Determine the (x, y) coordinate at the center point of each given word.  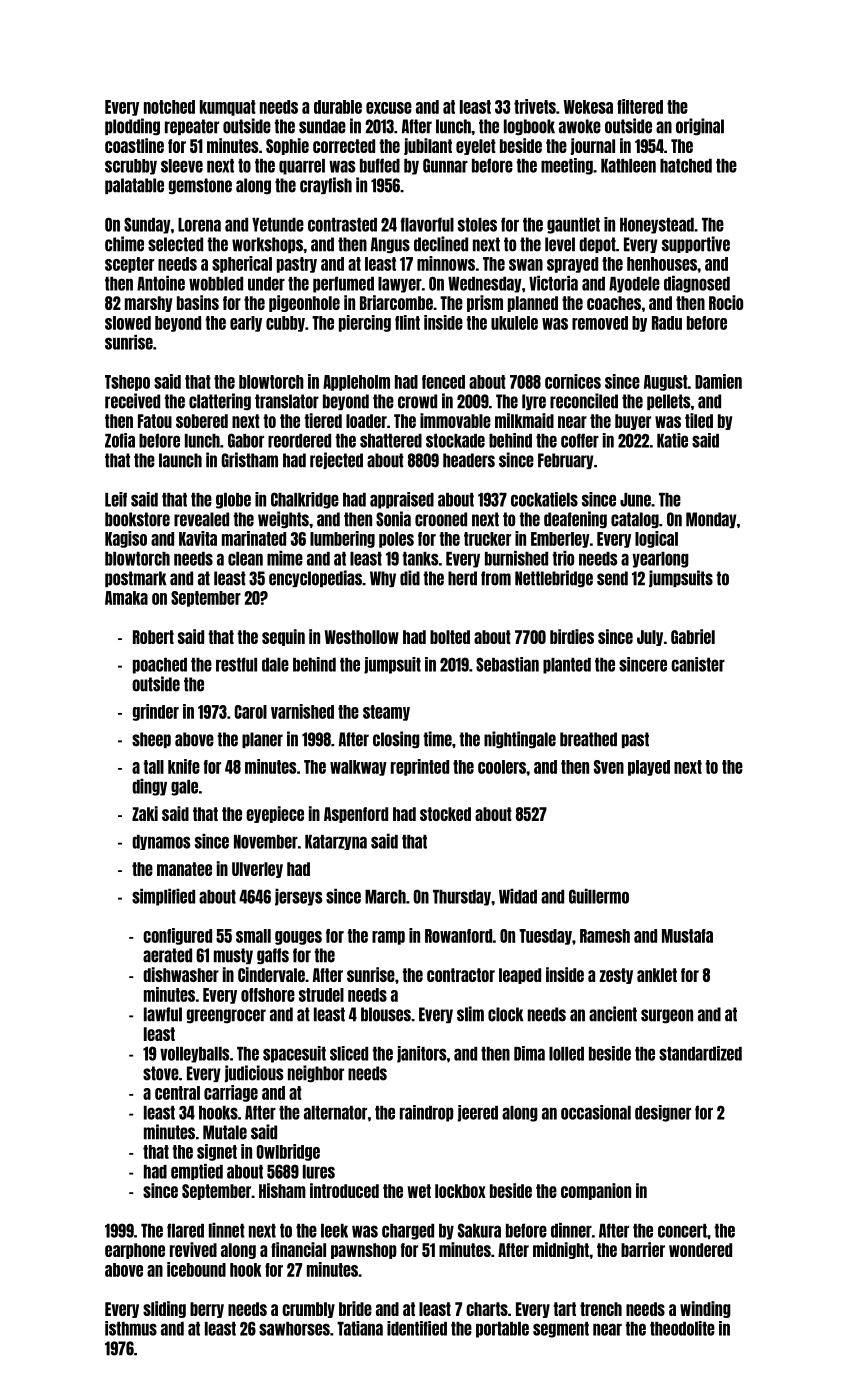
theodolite (682, 1328)
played (649, 768)
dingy (149, 787)
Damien (718, 381)
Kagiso (126, 539)
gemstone (200, 186)
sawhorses (294, 1329)
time (437, 739)
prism (485, 303)
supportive (696, 244)
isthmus (131, 1328)
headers (469, 460)
